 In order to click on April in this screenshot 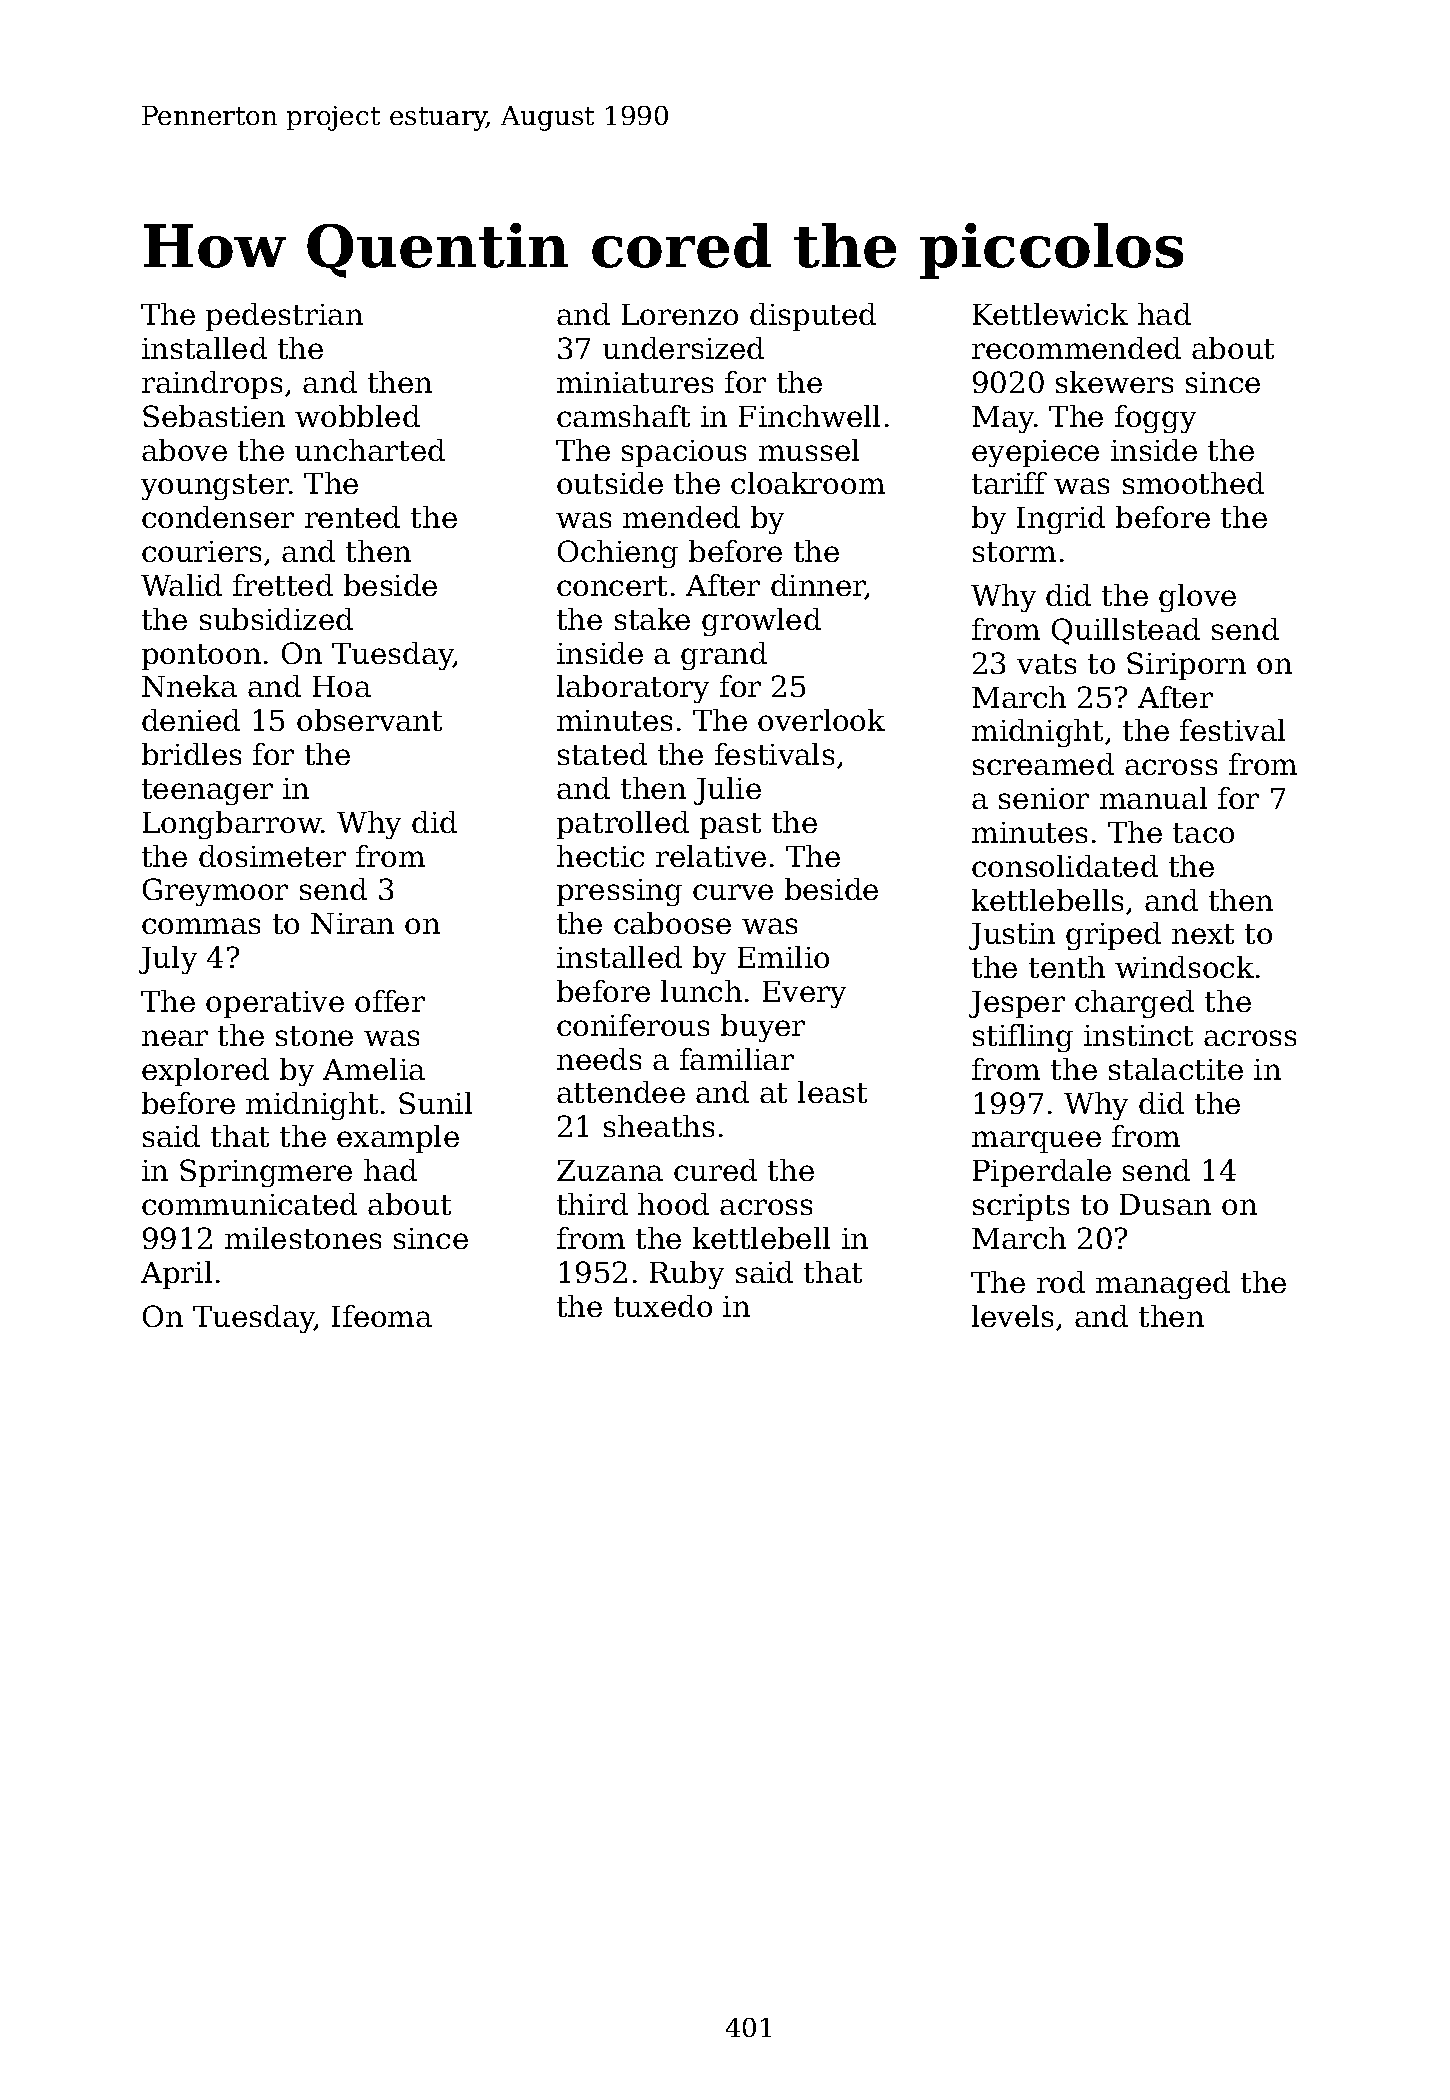, I will do `click(176, 1275)`.
